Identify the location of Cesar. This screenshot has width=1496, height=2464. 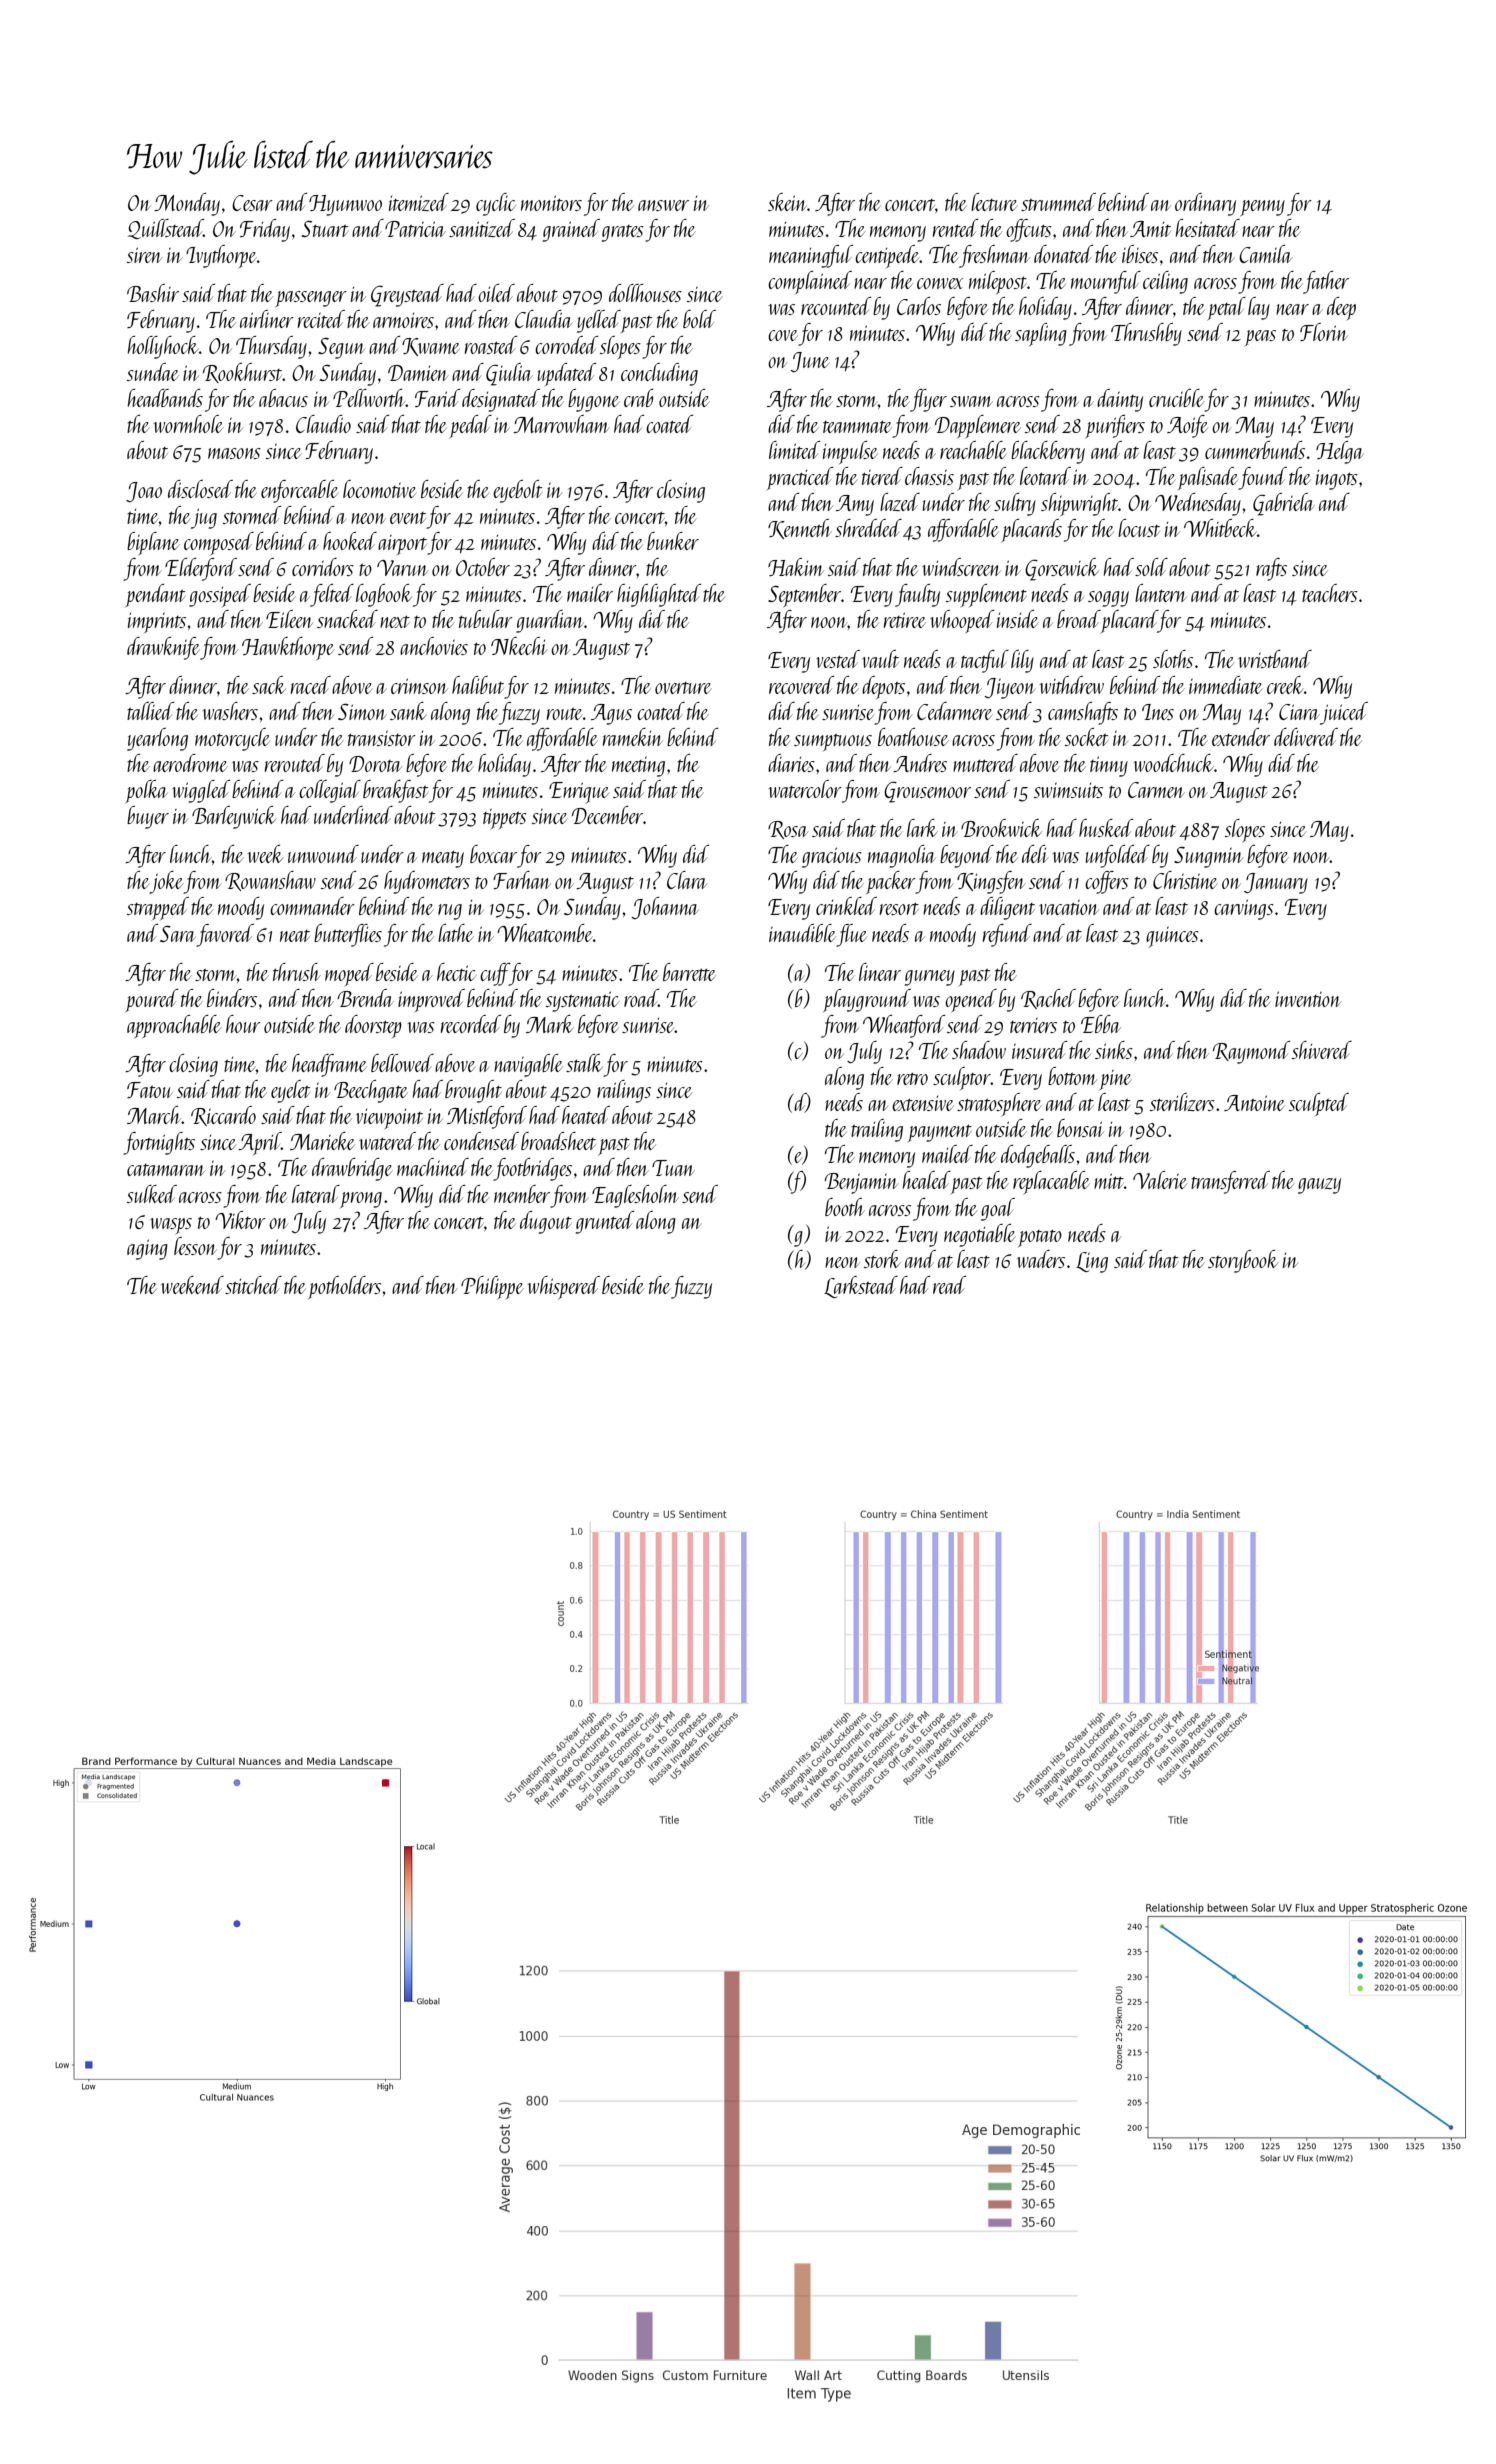
(252, 203).
